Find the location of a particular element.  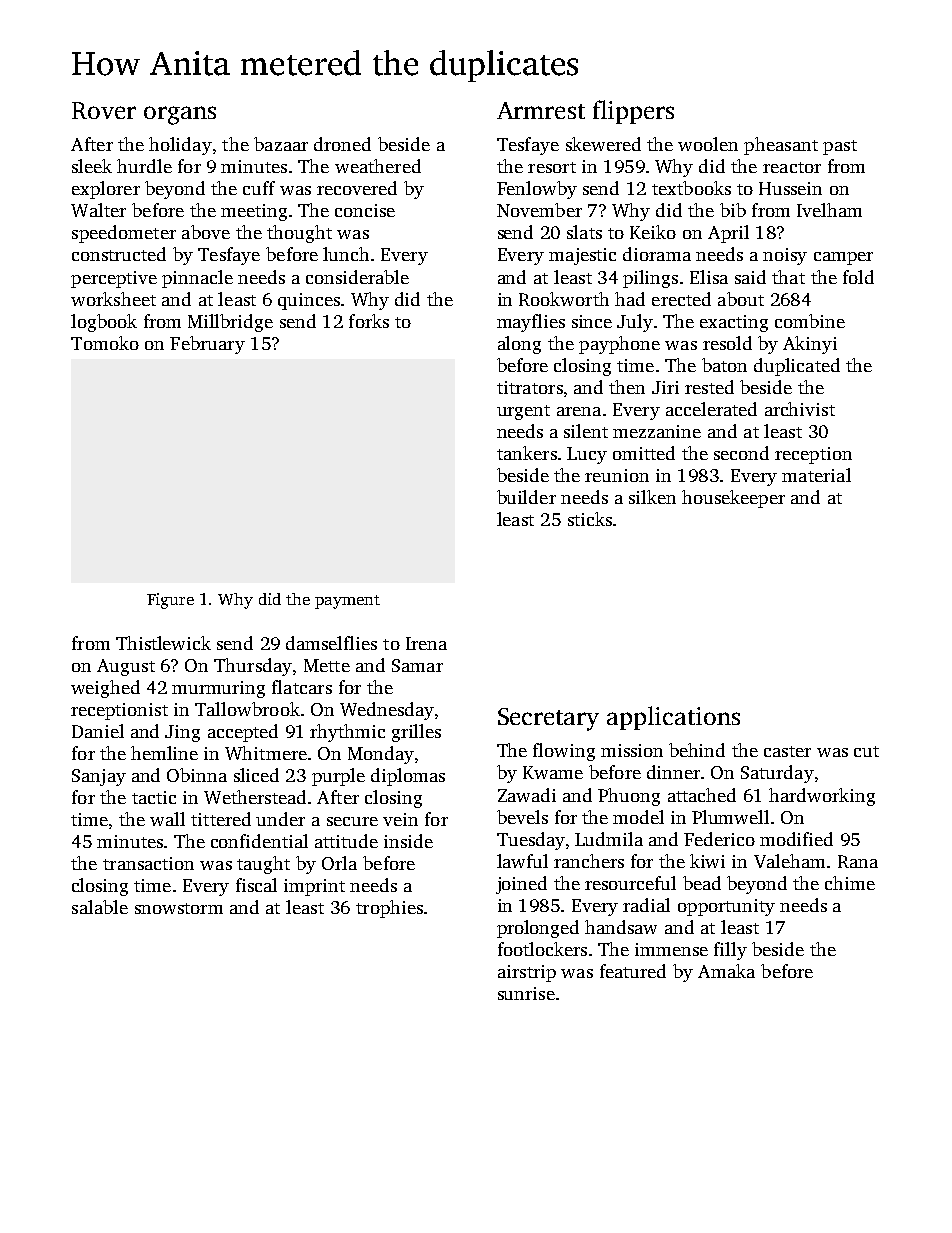

flippers is located at coordinates (633, 112).
